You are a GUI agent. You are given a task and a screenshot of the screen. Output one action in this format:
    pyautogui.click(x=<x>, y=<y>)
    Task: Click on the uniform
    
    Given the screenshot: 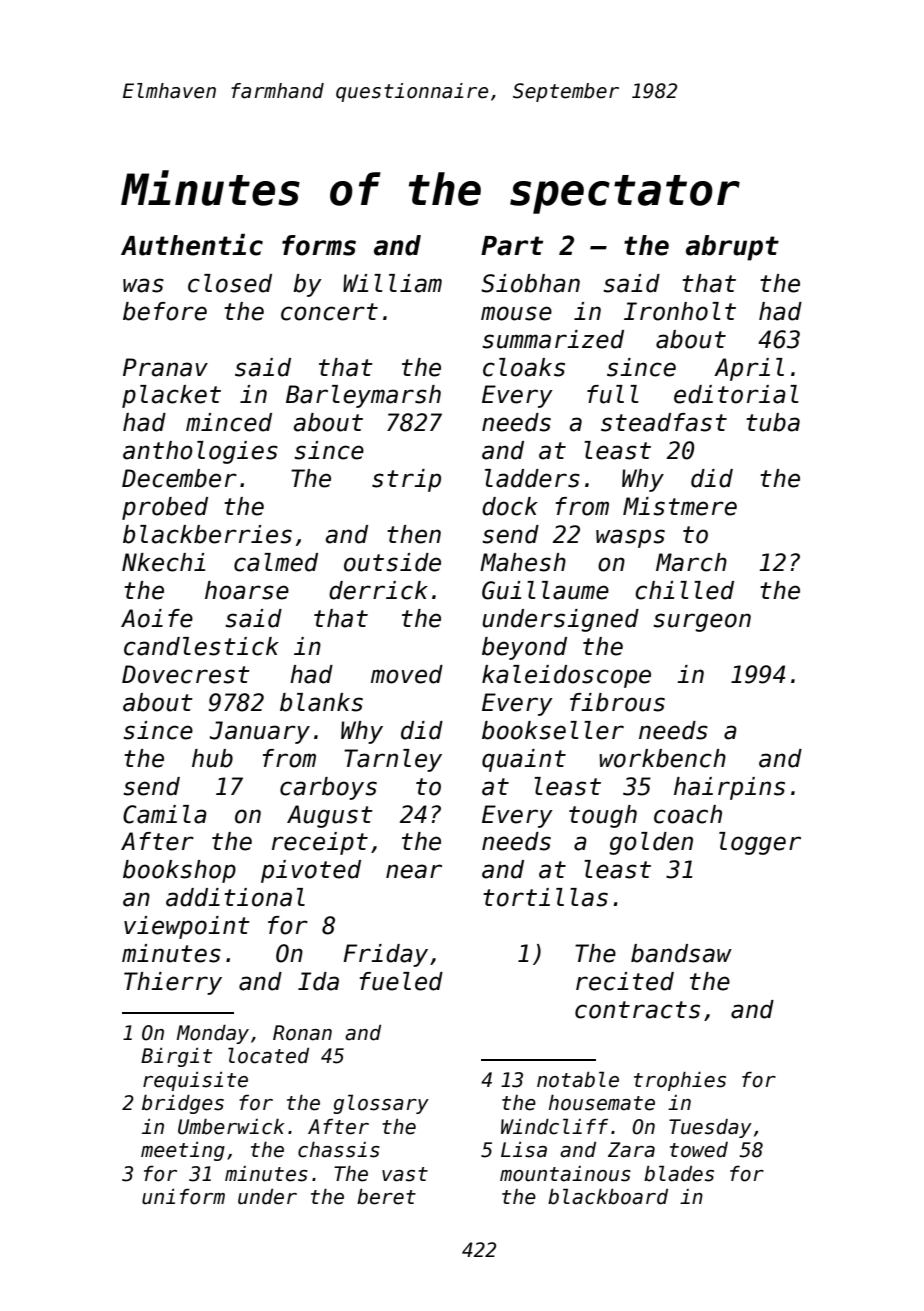 What is the action you would take?
    pyautogui.click(x=183, y=1197)
